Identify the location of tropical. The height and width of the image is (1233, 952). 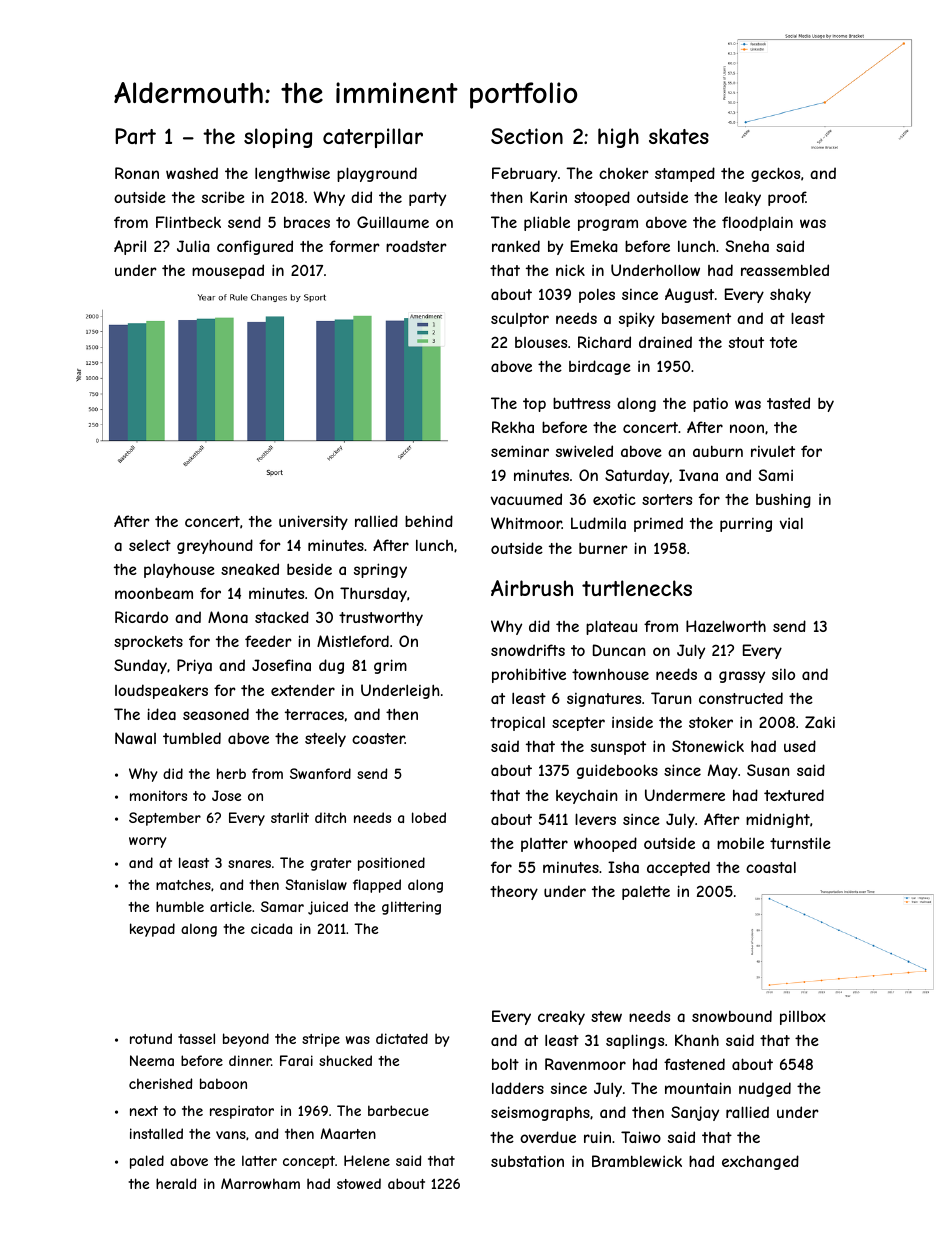
(517, 723).
